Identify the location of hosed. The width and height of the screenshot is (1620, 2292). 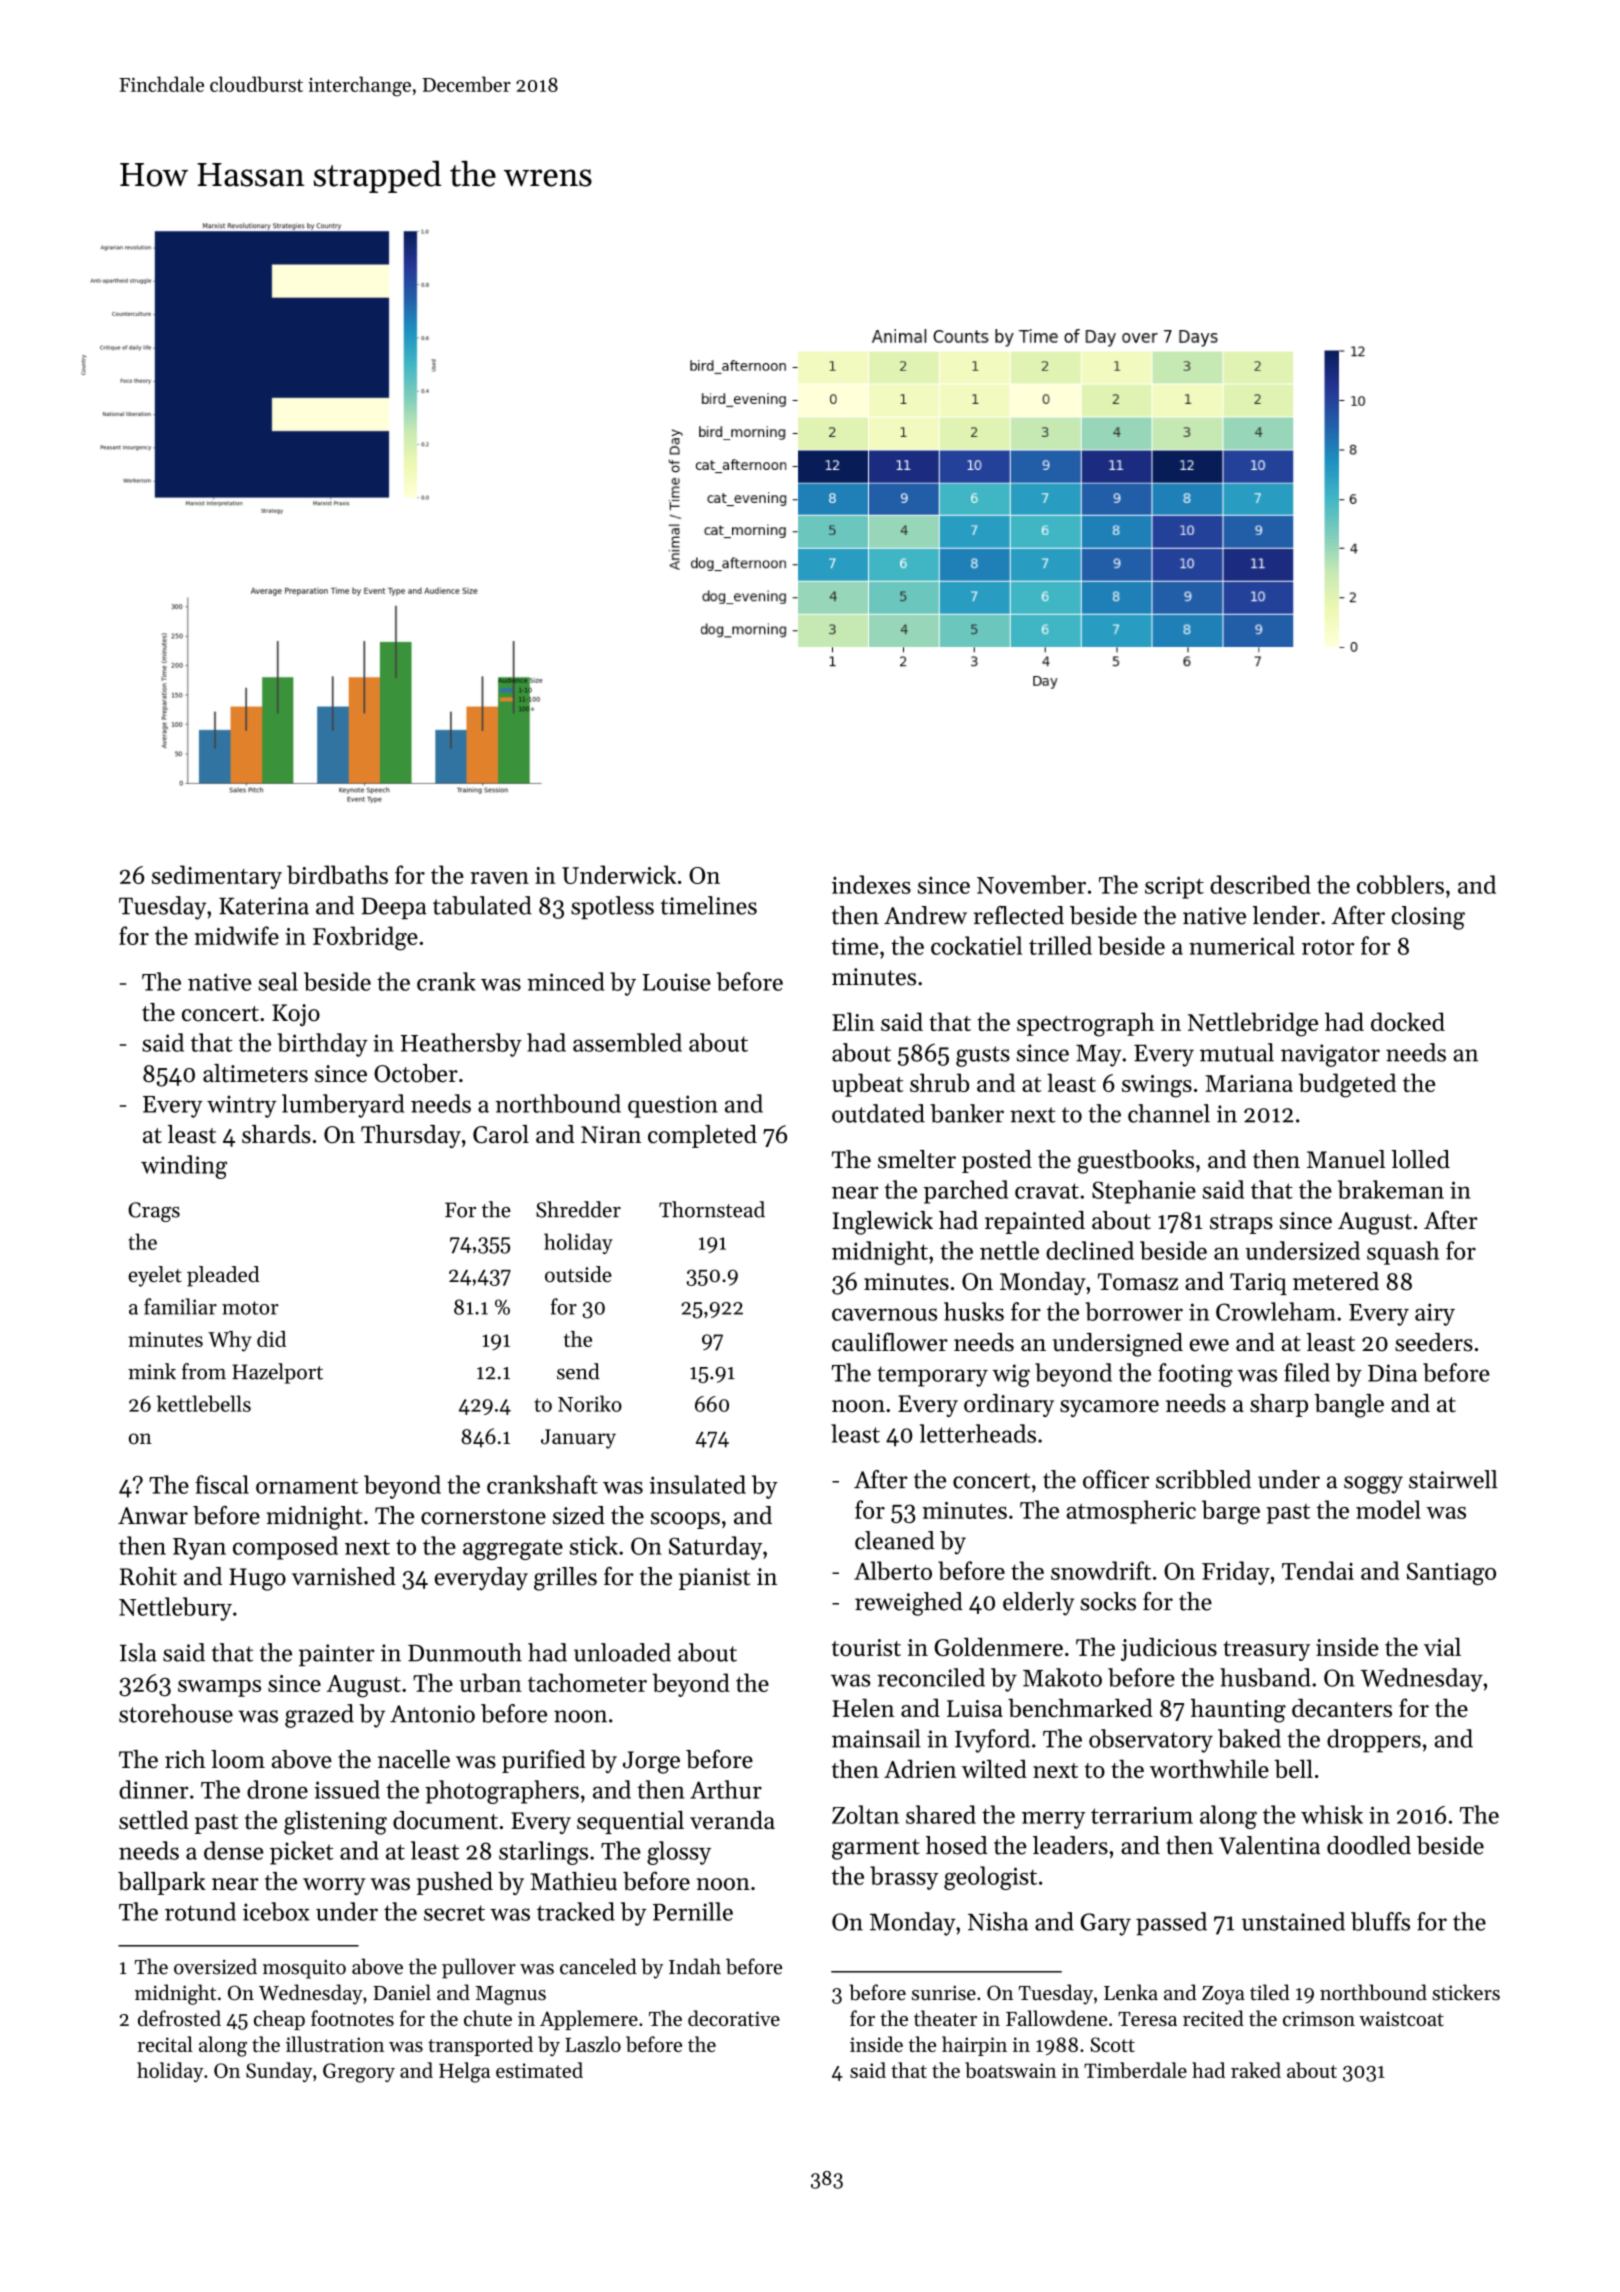
(957, 1845).
